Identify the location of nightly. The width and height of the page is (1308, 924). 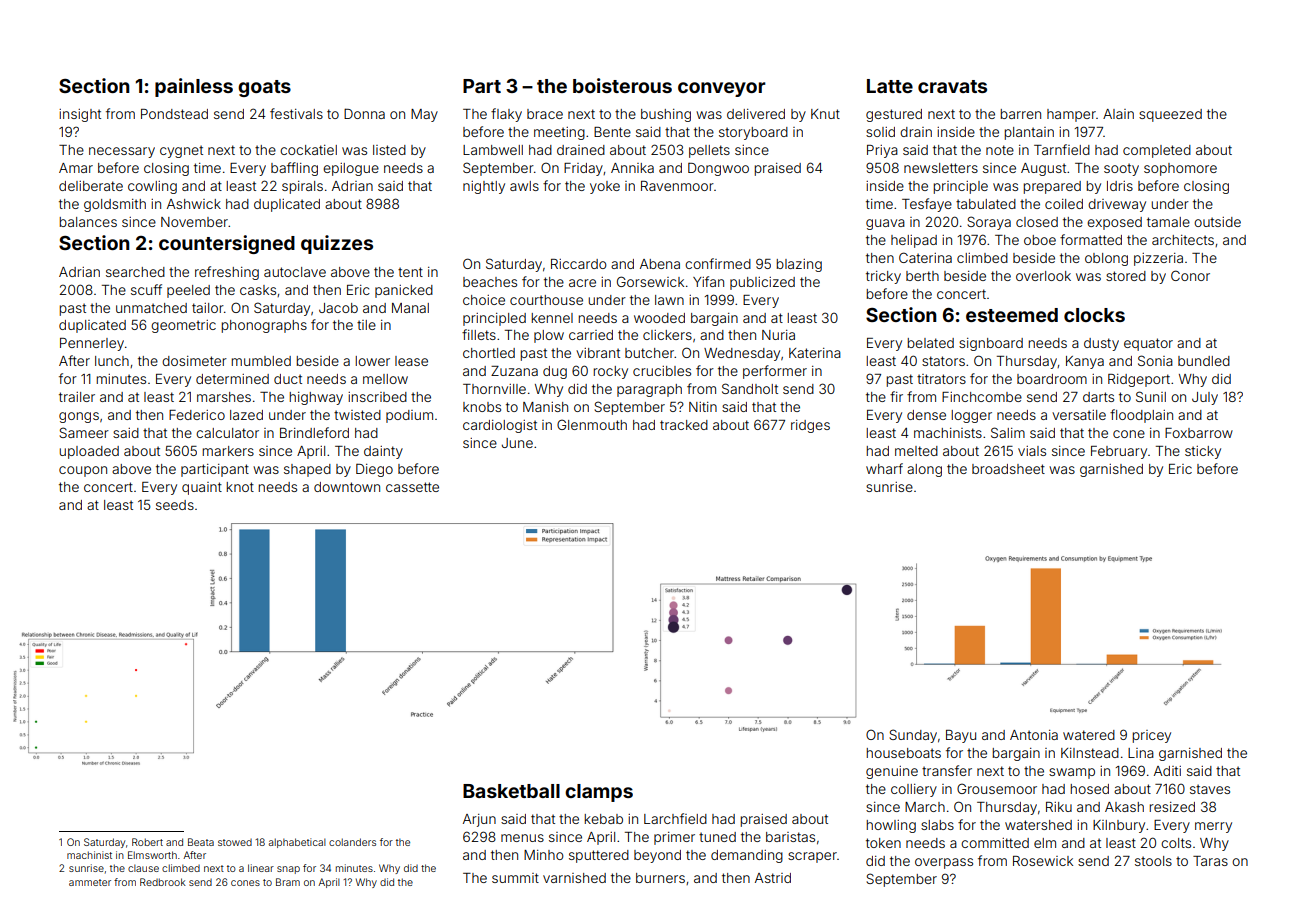
(484, 187).
